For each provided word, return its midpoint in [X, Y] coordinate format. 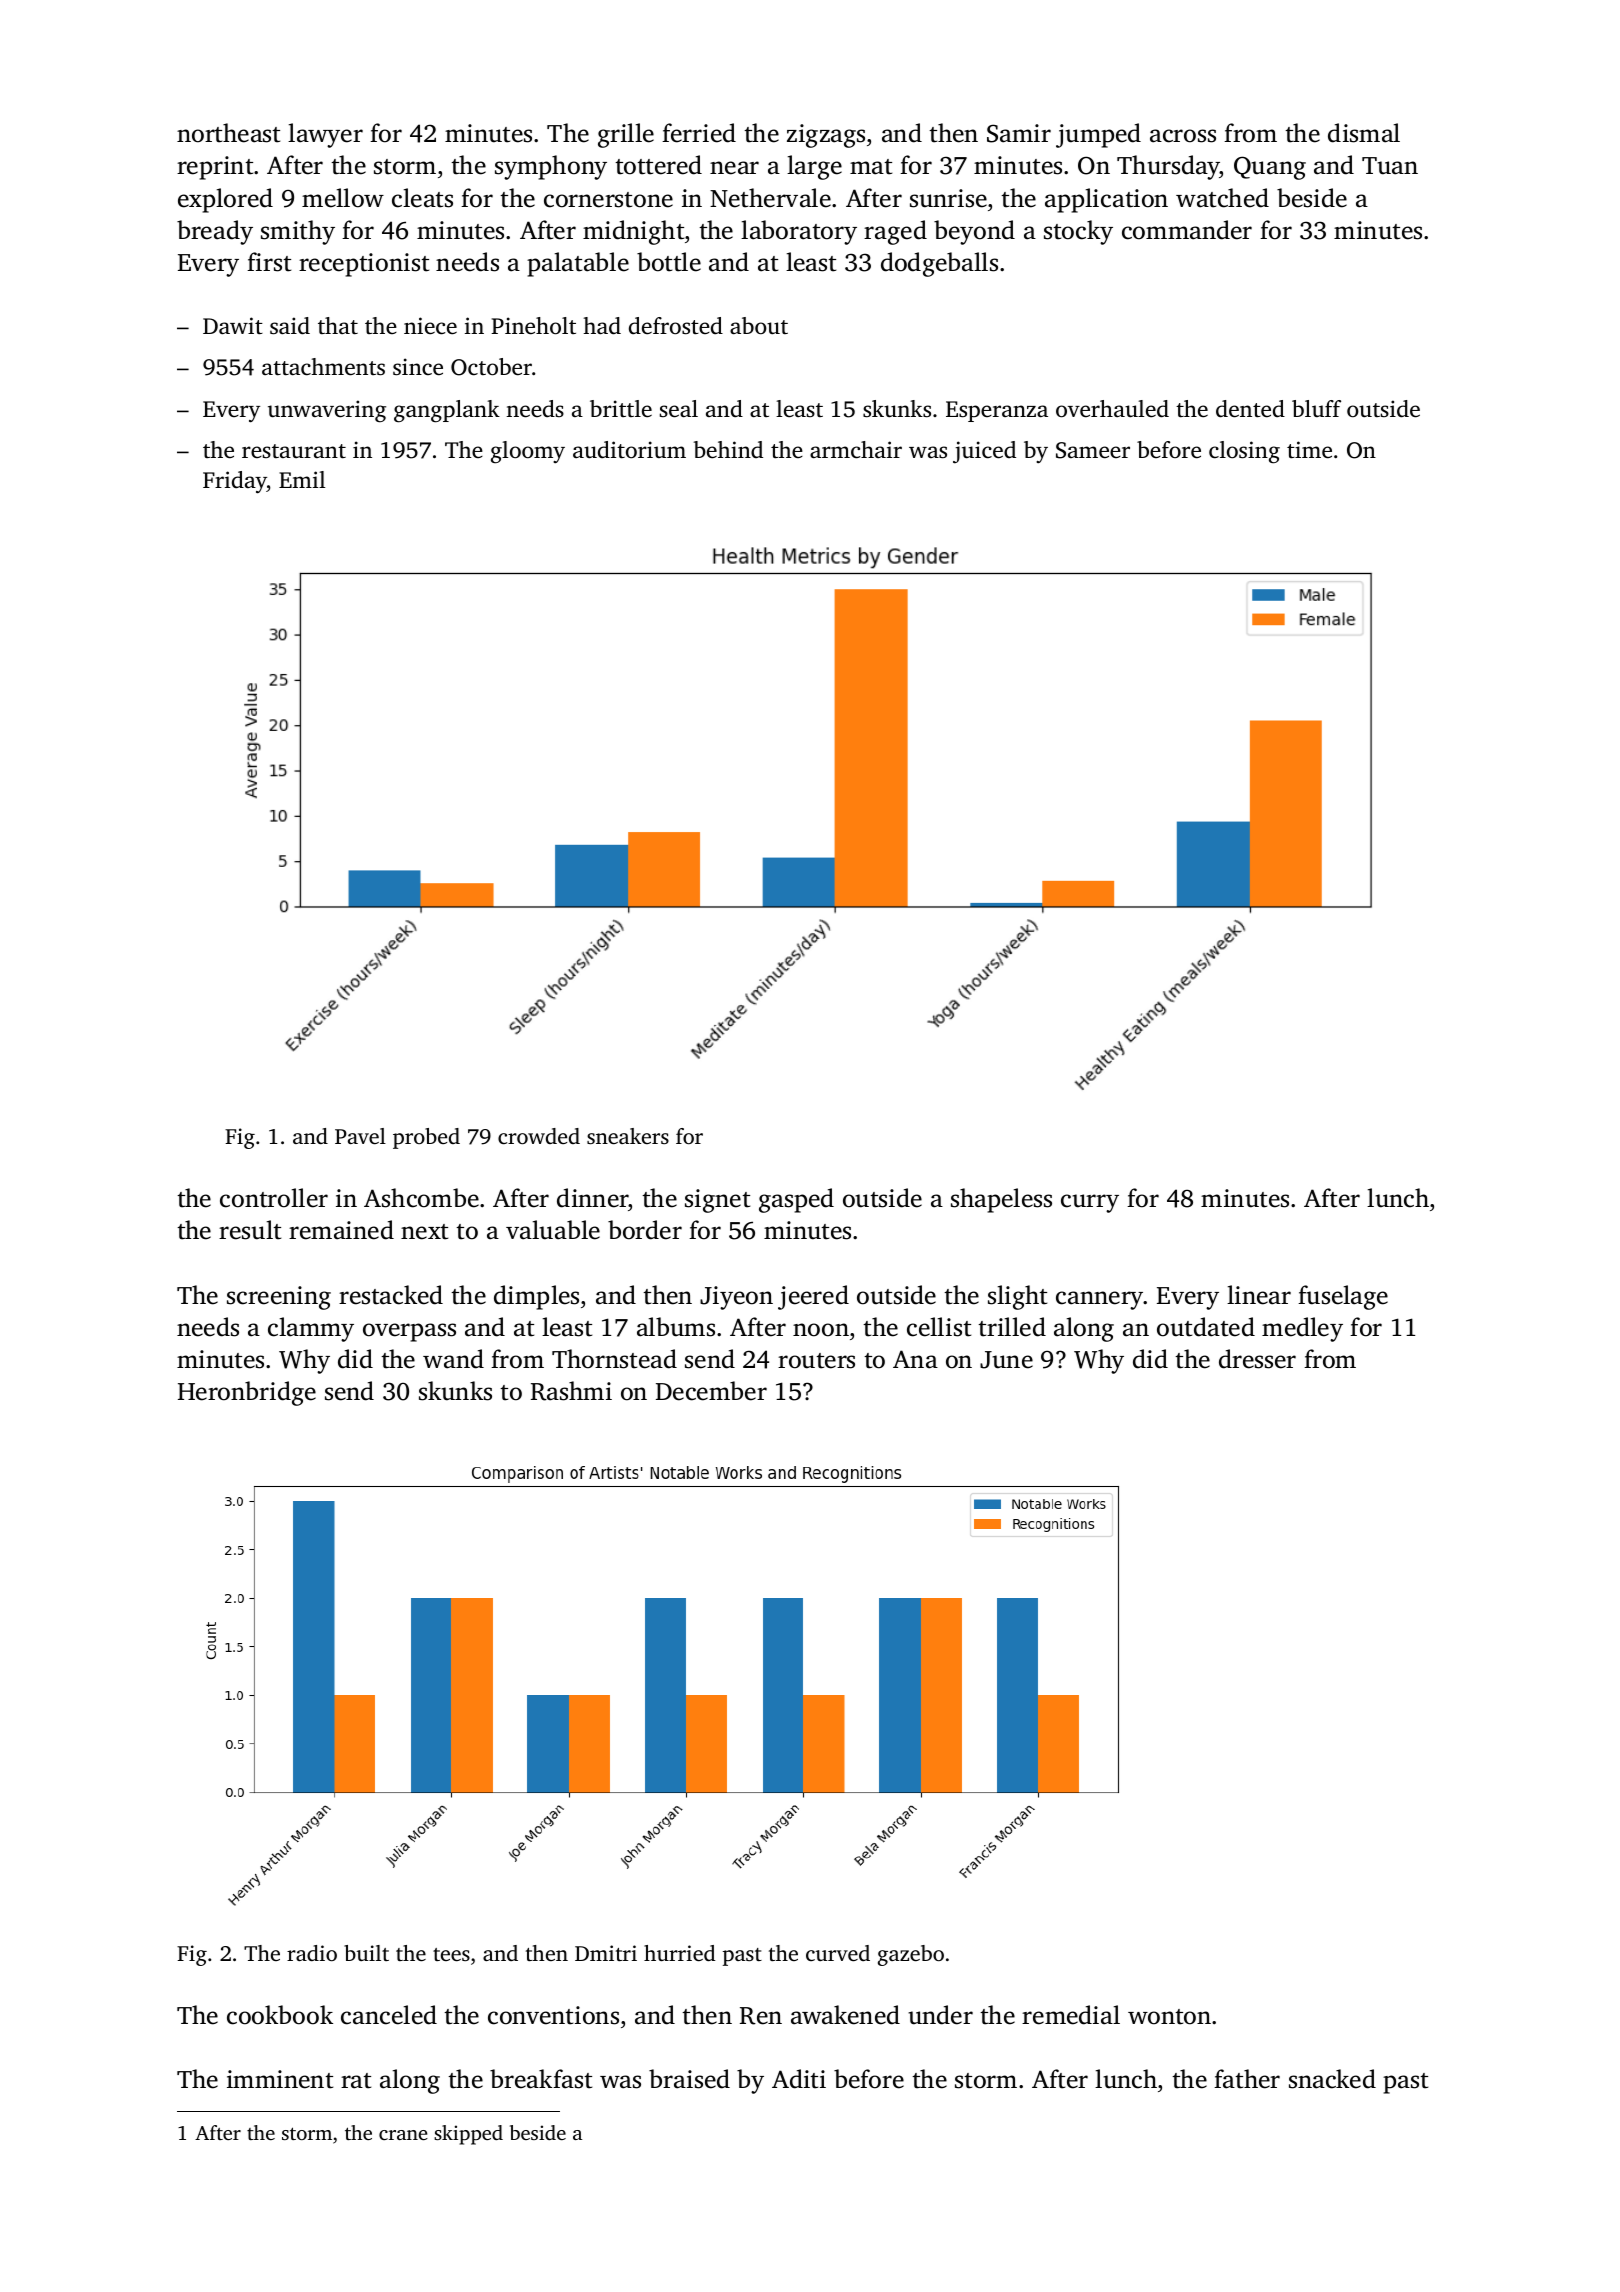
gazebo [911, 1955]
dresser [1257, 1359]
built [366, 1953]
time [1309, 450]
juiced [984, 452]
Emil [302, 479]
